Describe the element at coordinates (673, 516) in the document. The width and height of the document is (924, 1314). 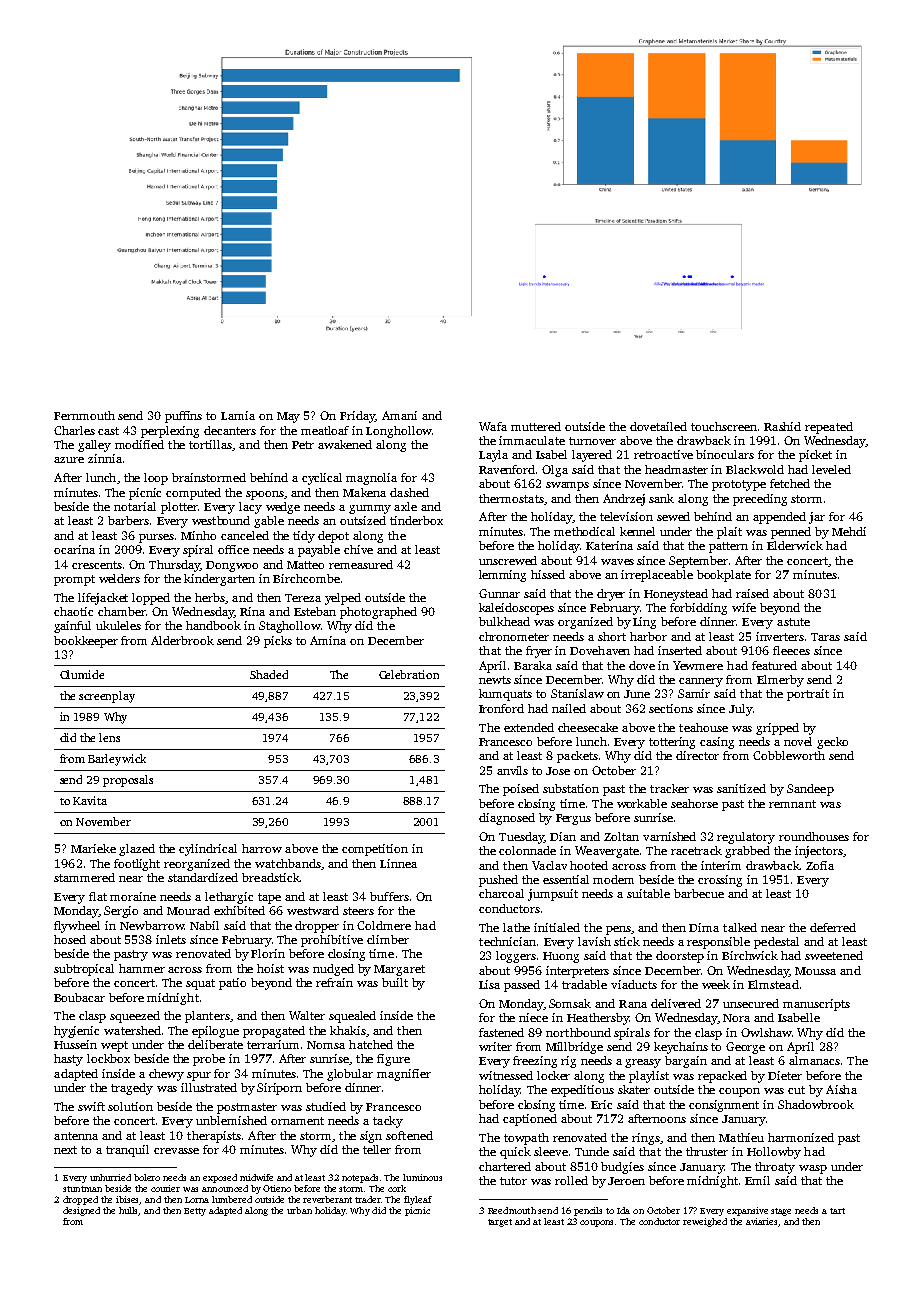
I see `sewed` at that location.
